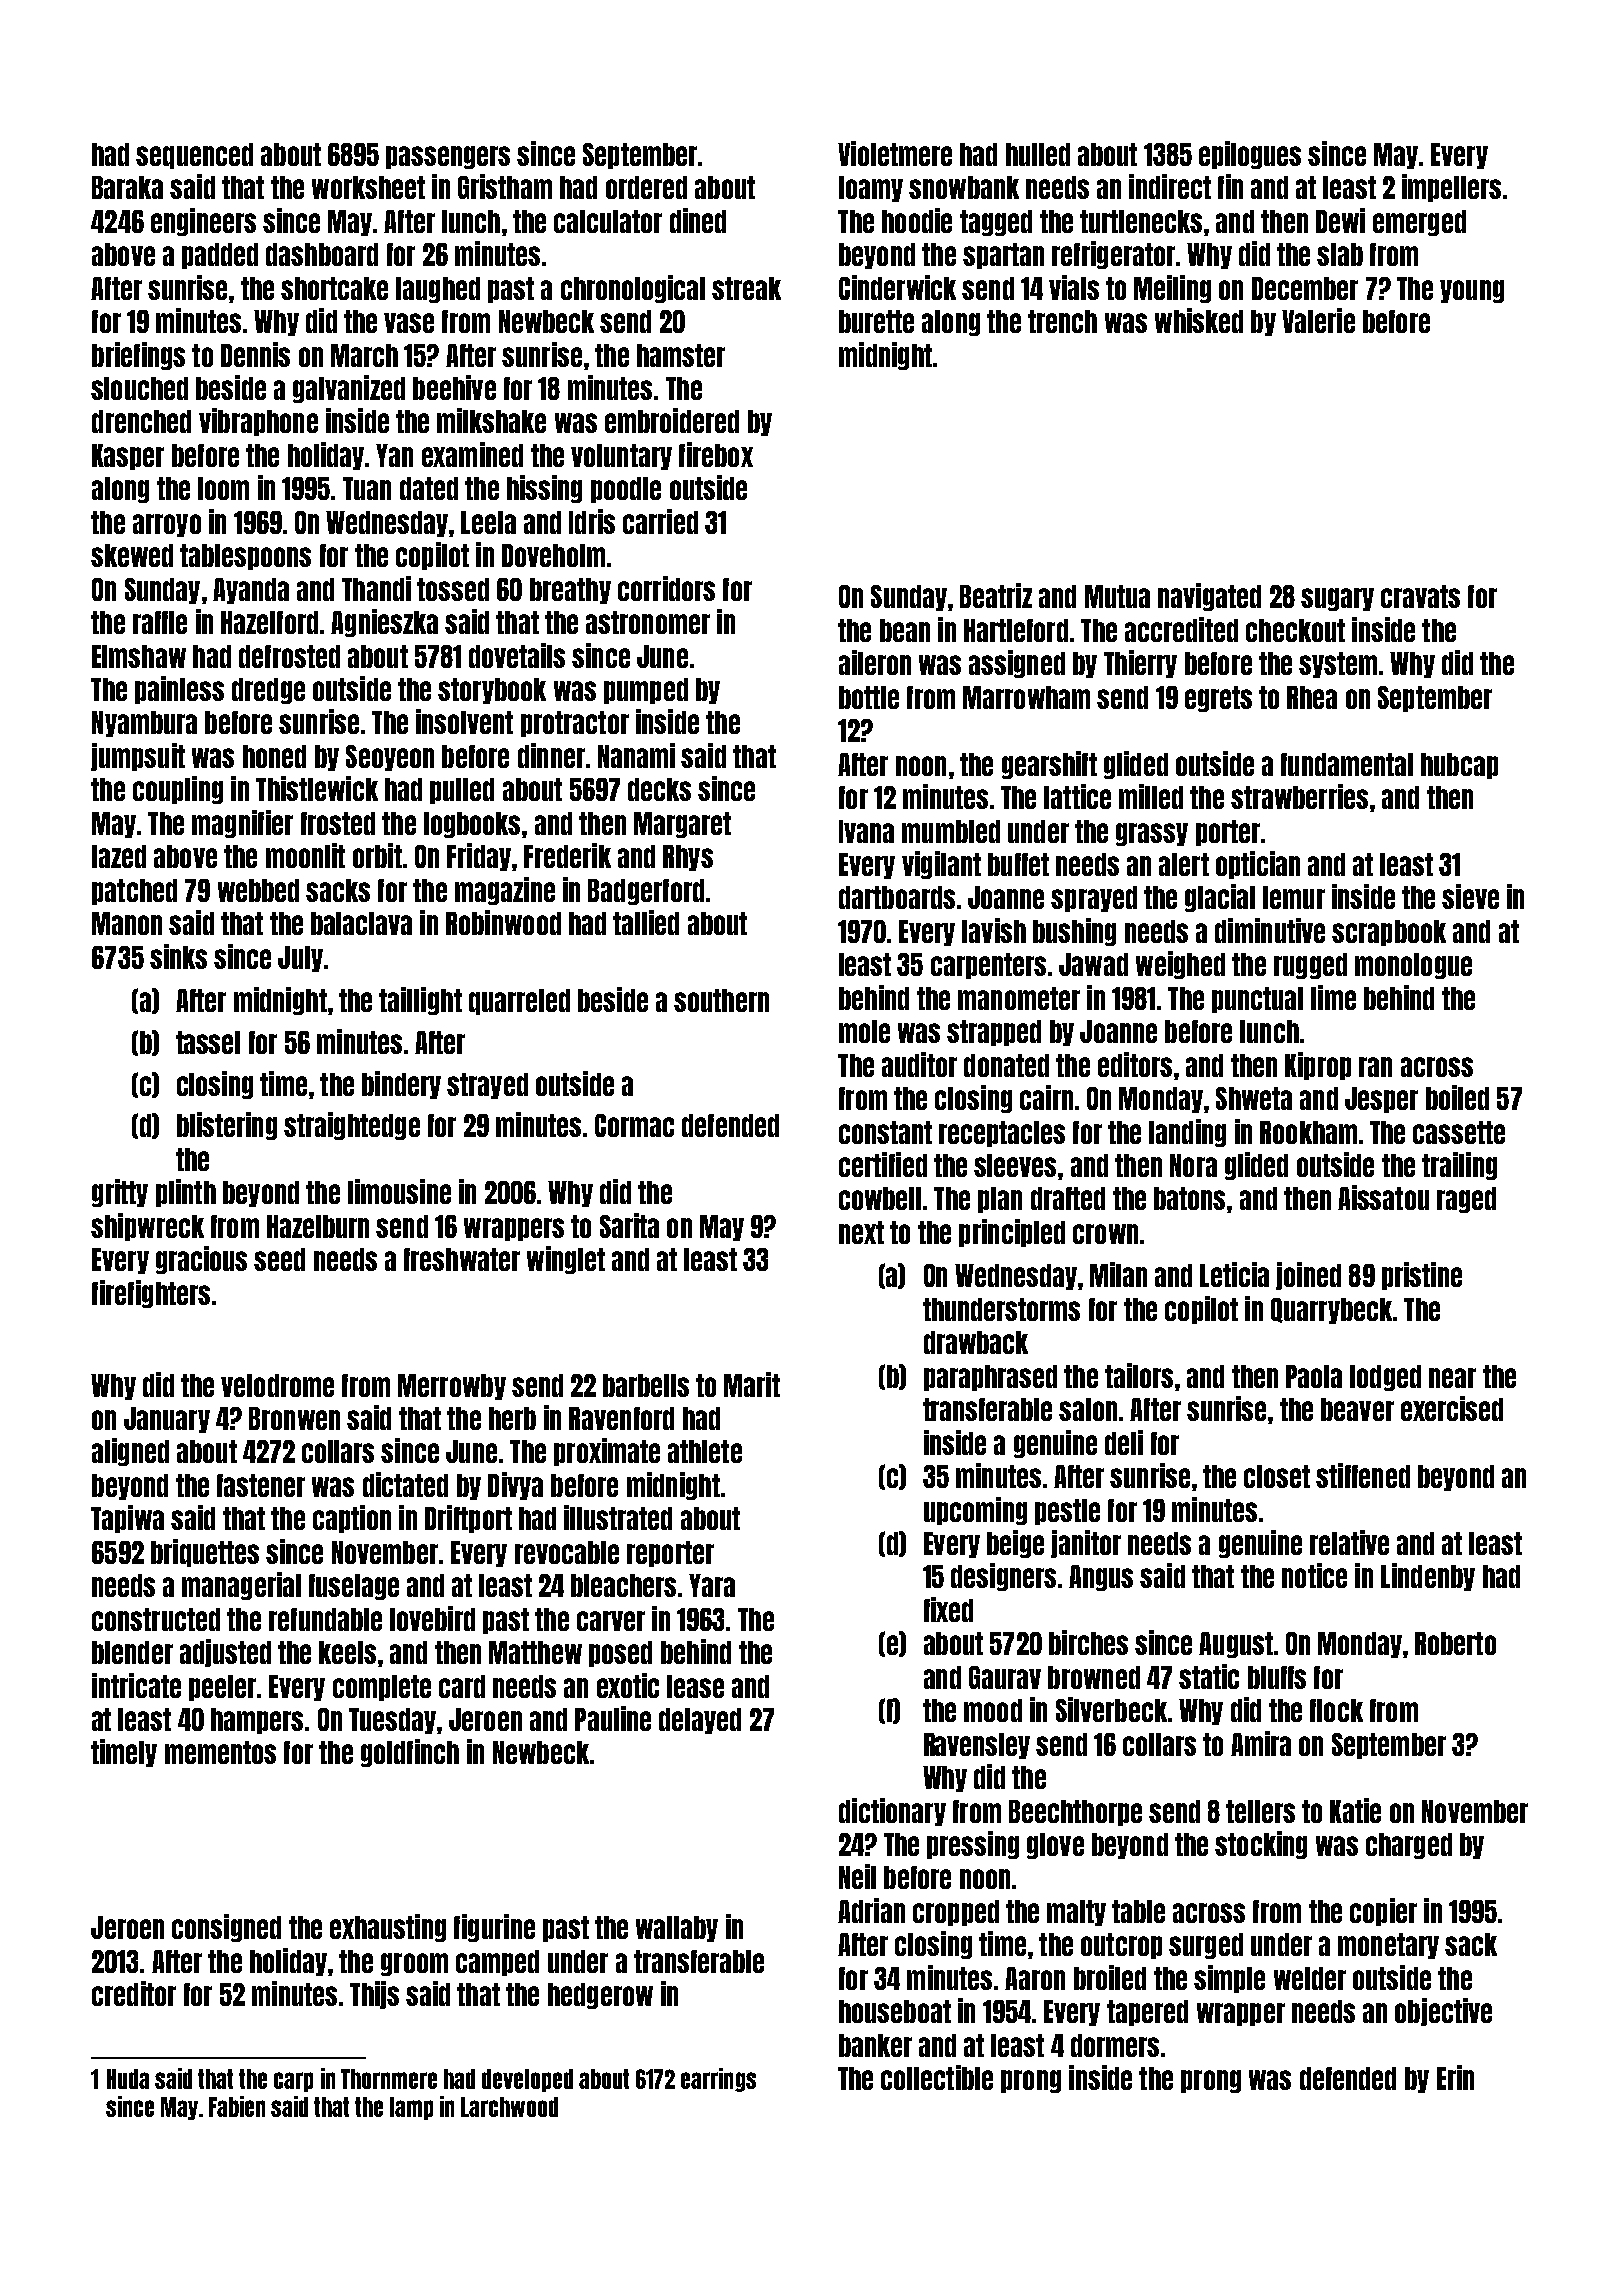 The width and height of the screenshot is (1620, 2292). I want to click on July, so click(300, 959).
